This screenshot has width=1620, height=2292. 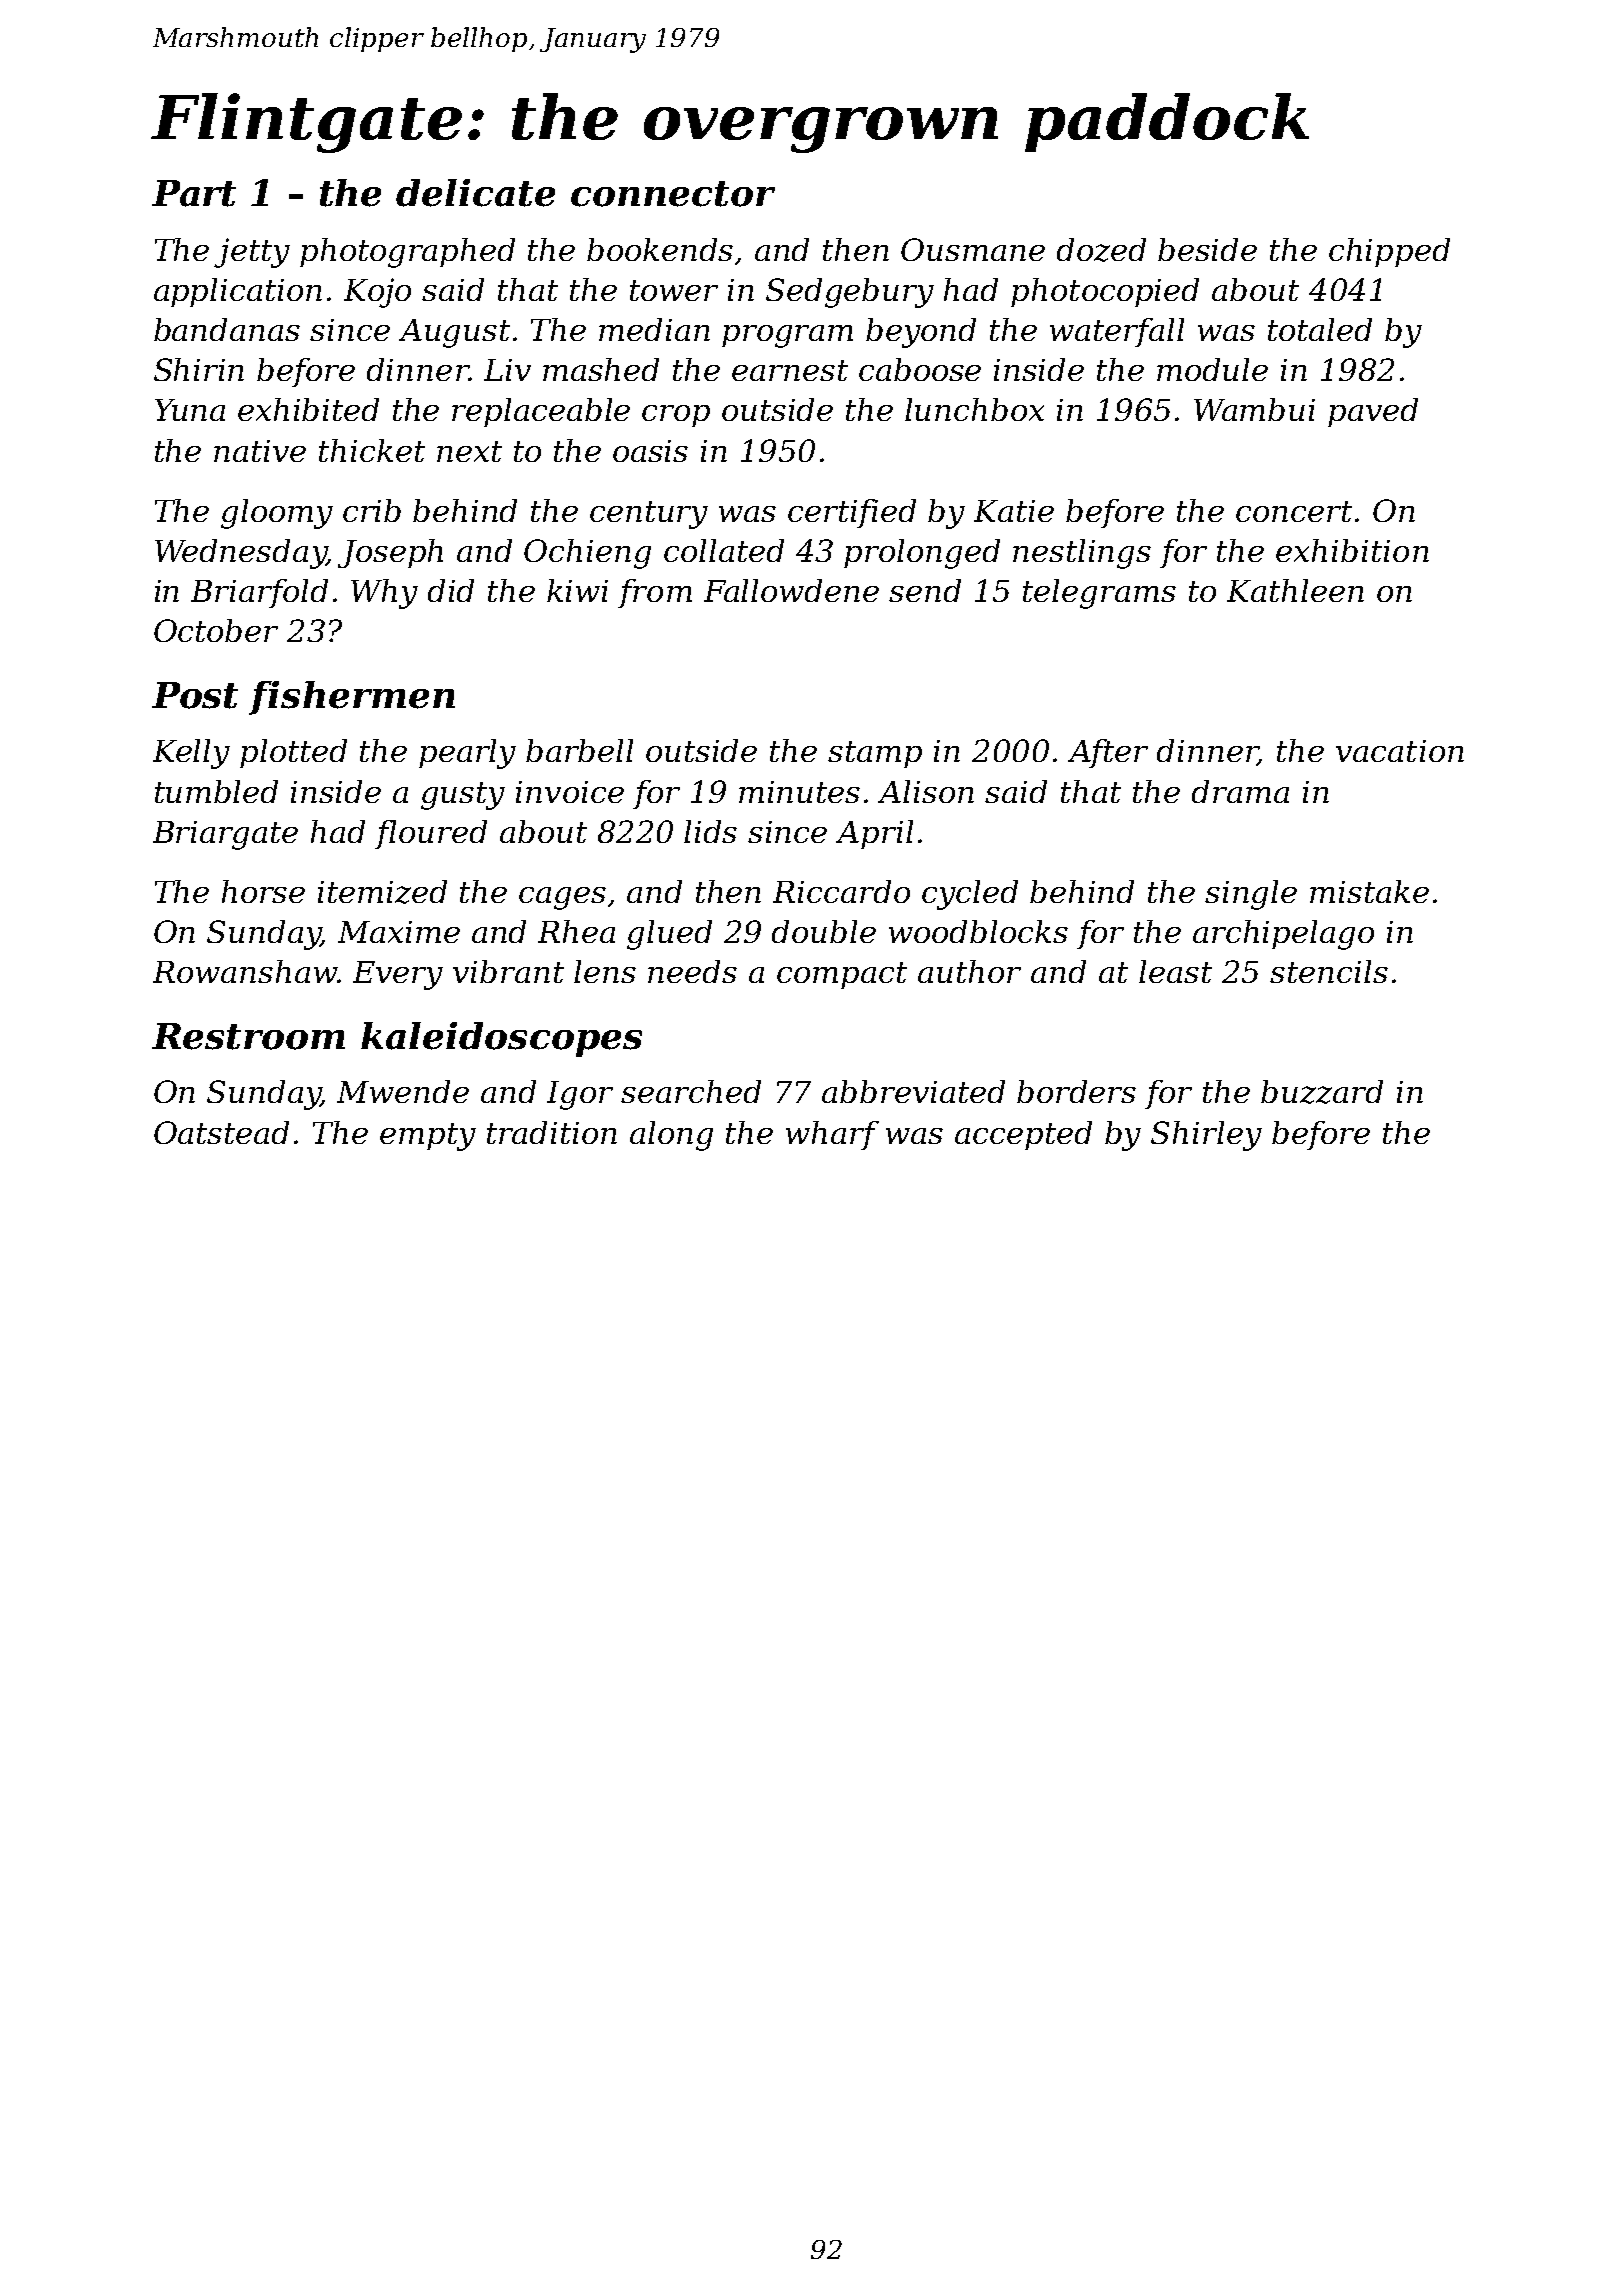 What do you see at coordinates (1212, 369) in the screenshot?
I see `module` at bounding box center [1212, 369].
